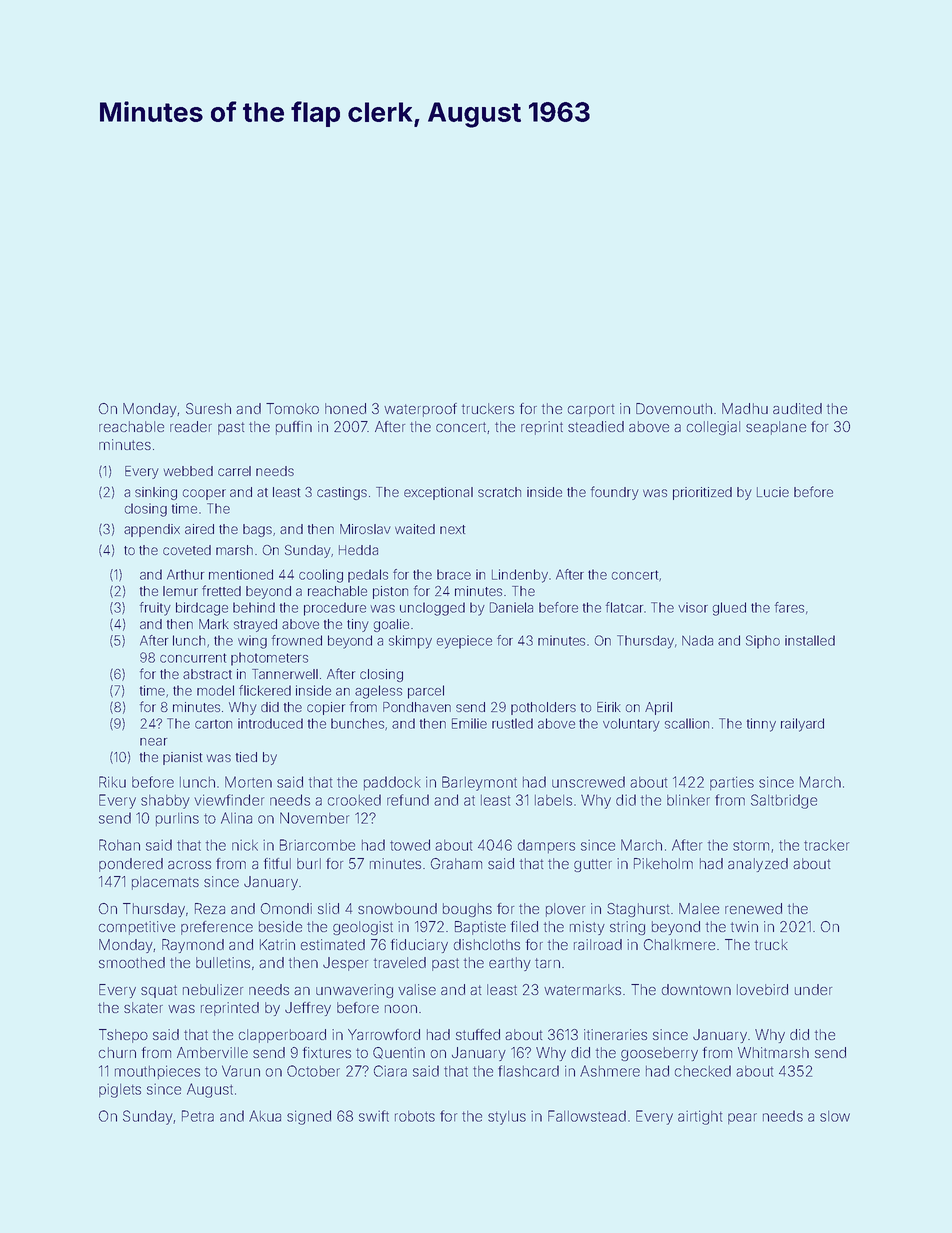 The image size is (952, 1233). What do you see at coordinates (467, 910) in the screenshot?
I see `boughs` at bounding box center [467, 910].
